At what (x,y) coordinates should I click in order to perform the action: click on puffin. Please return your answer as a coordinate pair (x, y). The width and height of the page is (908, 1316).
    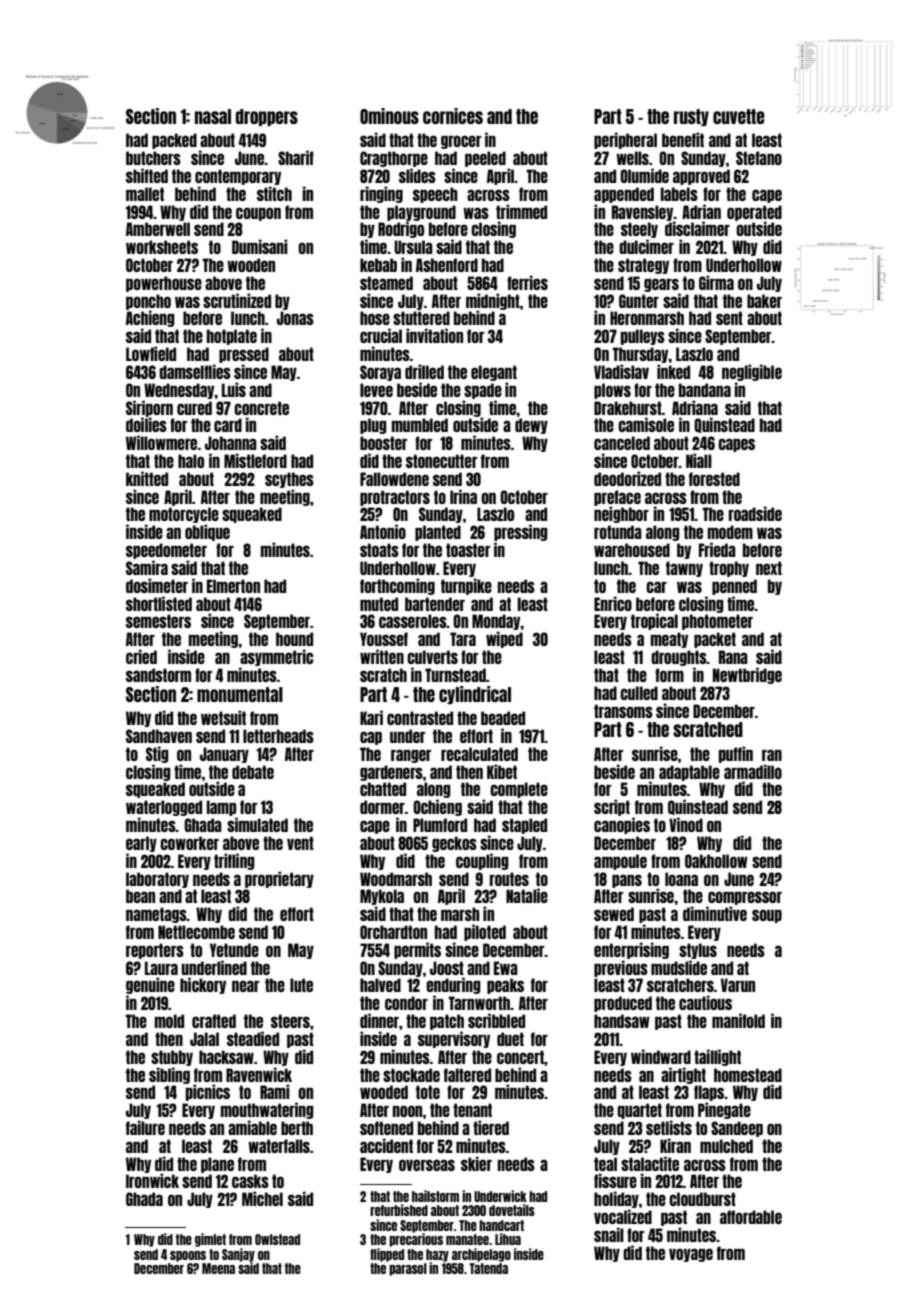
    Looking at the image, I should click on (736, 754).
